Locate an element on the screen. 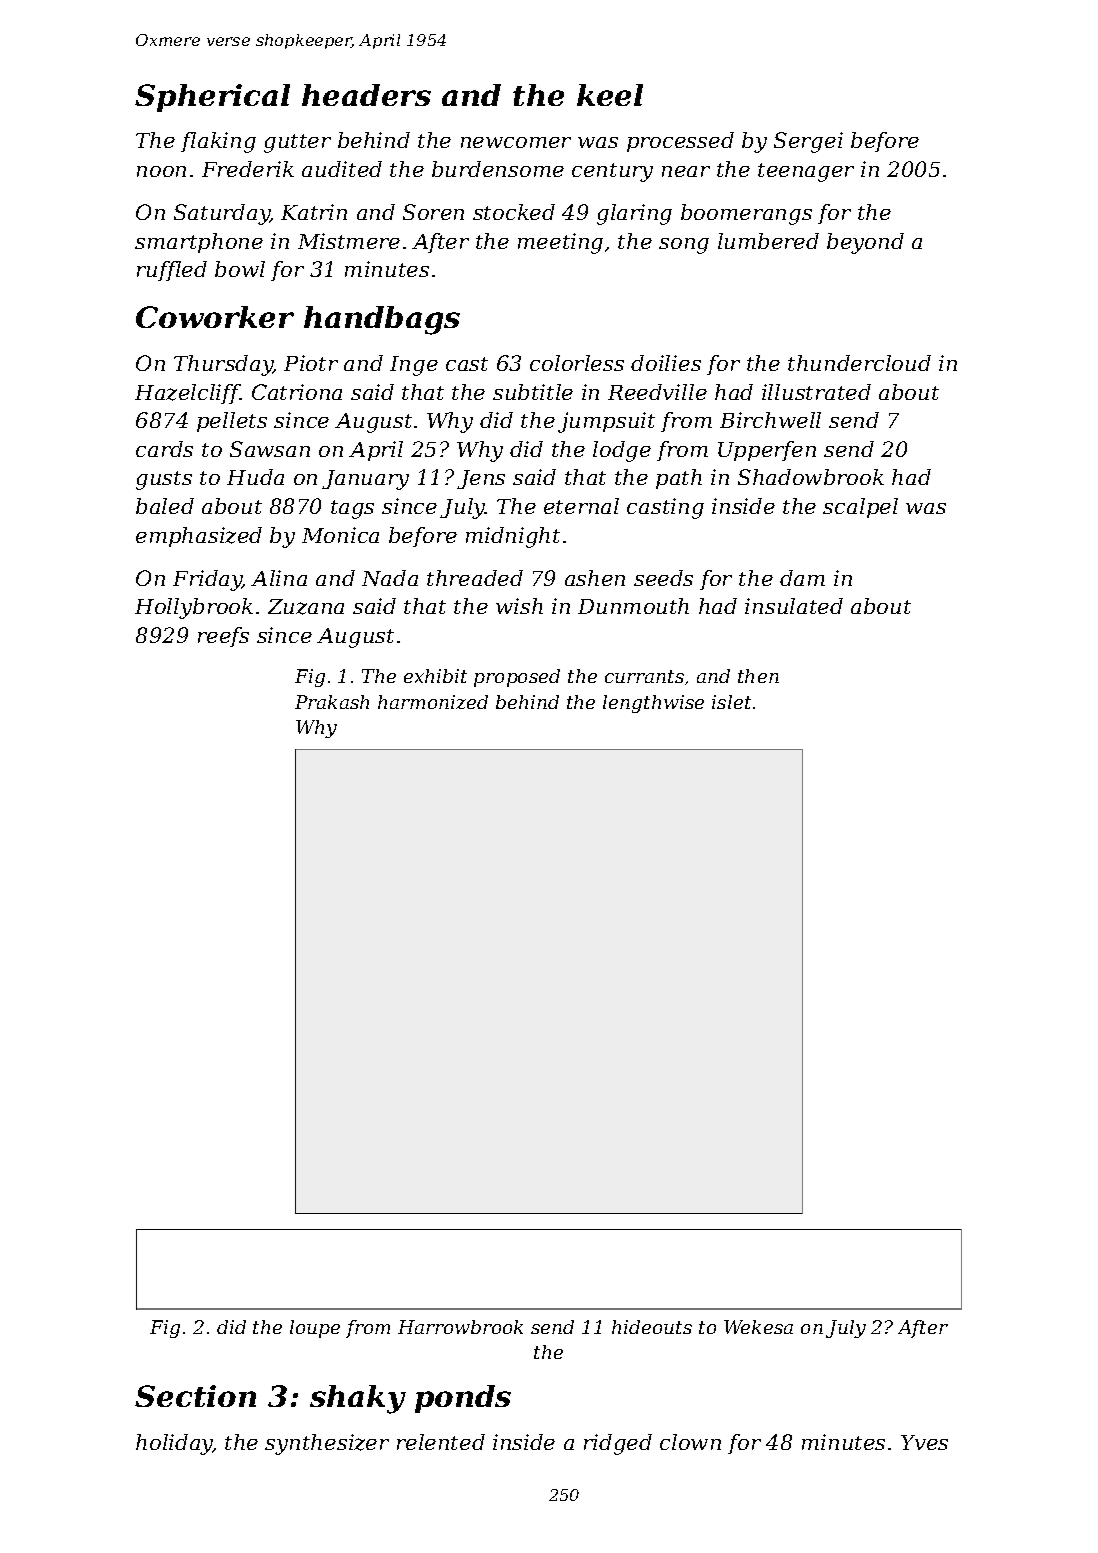  beyond is located at coordinates (865, 243).
